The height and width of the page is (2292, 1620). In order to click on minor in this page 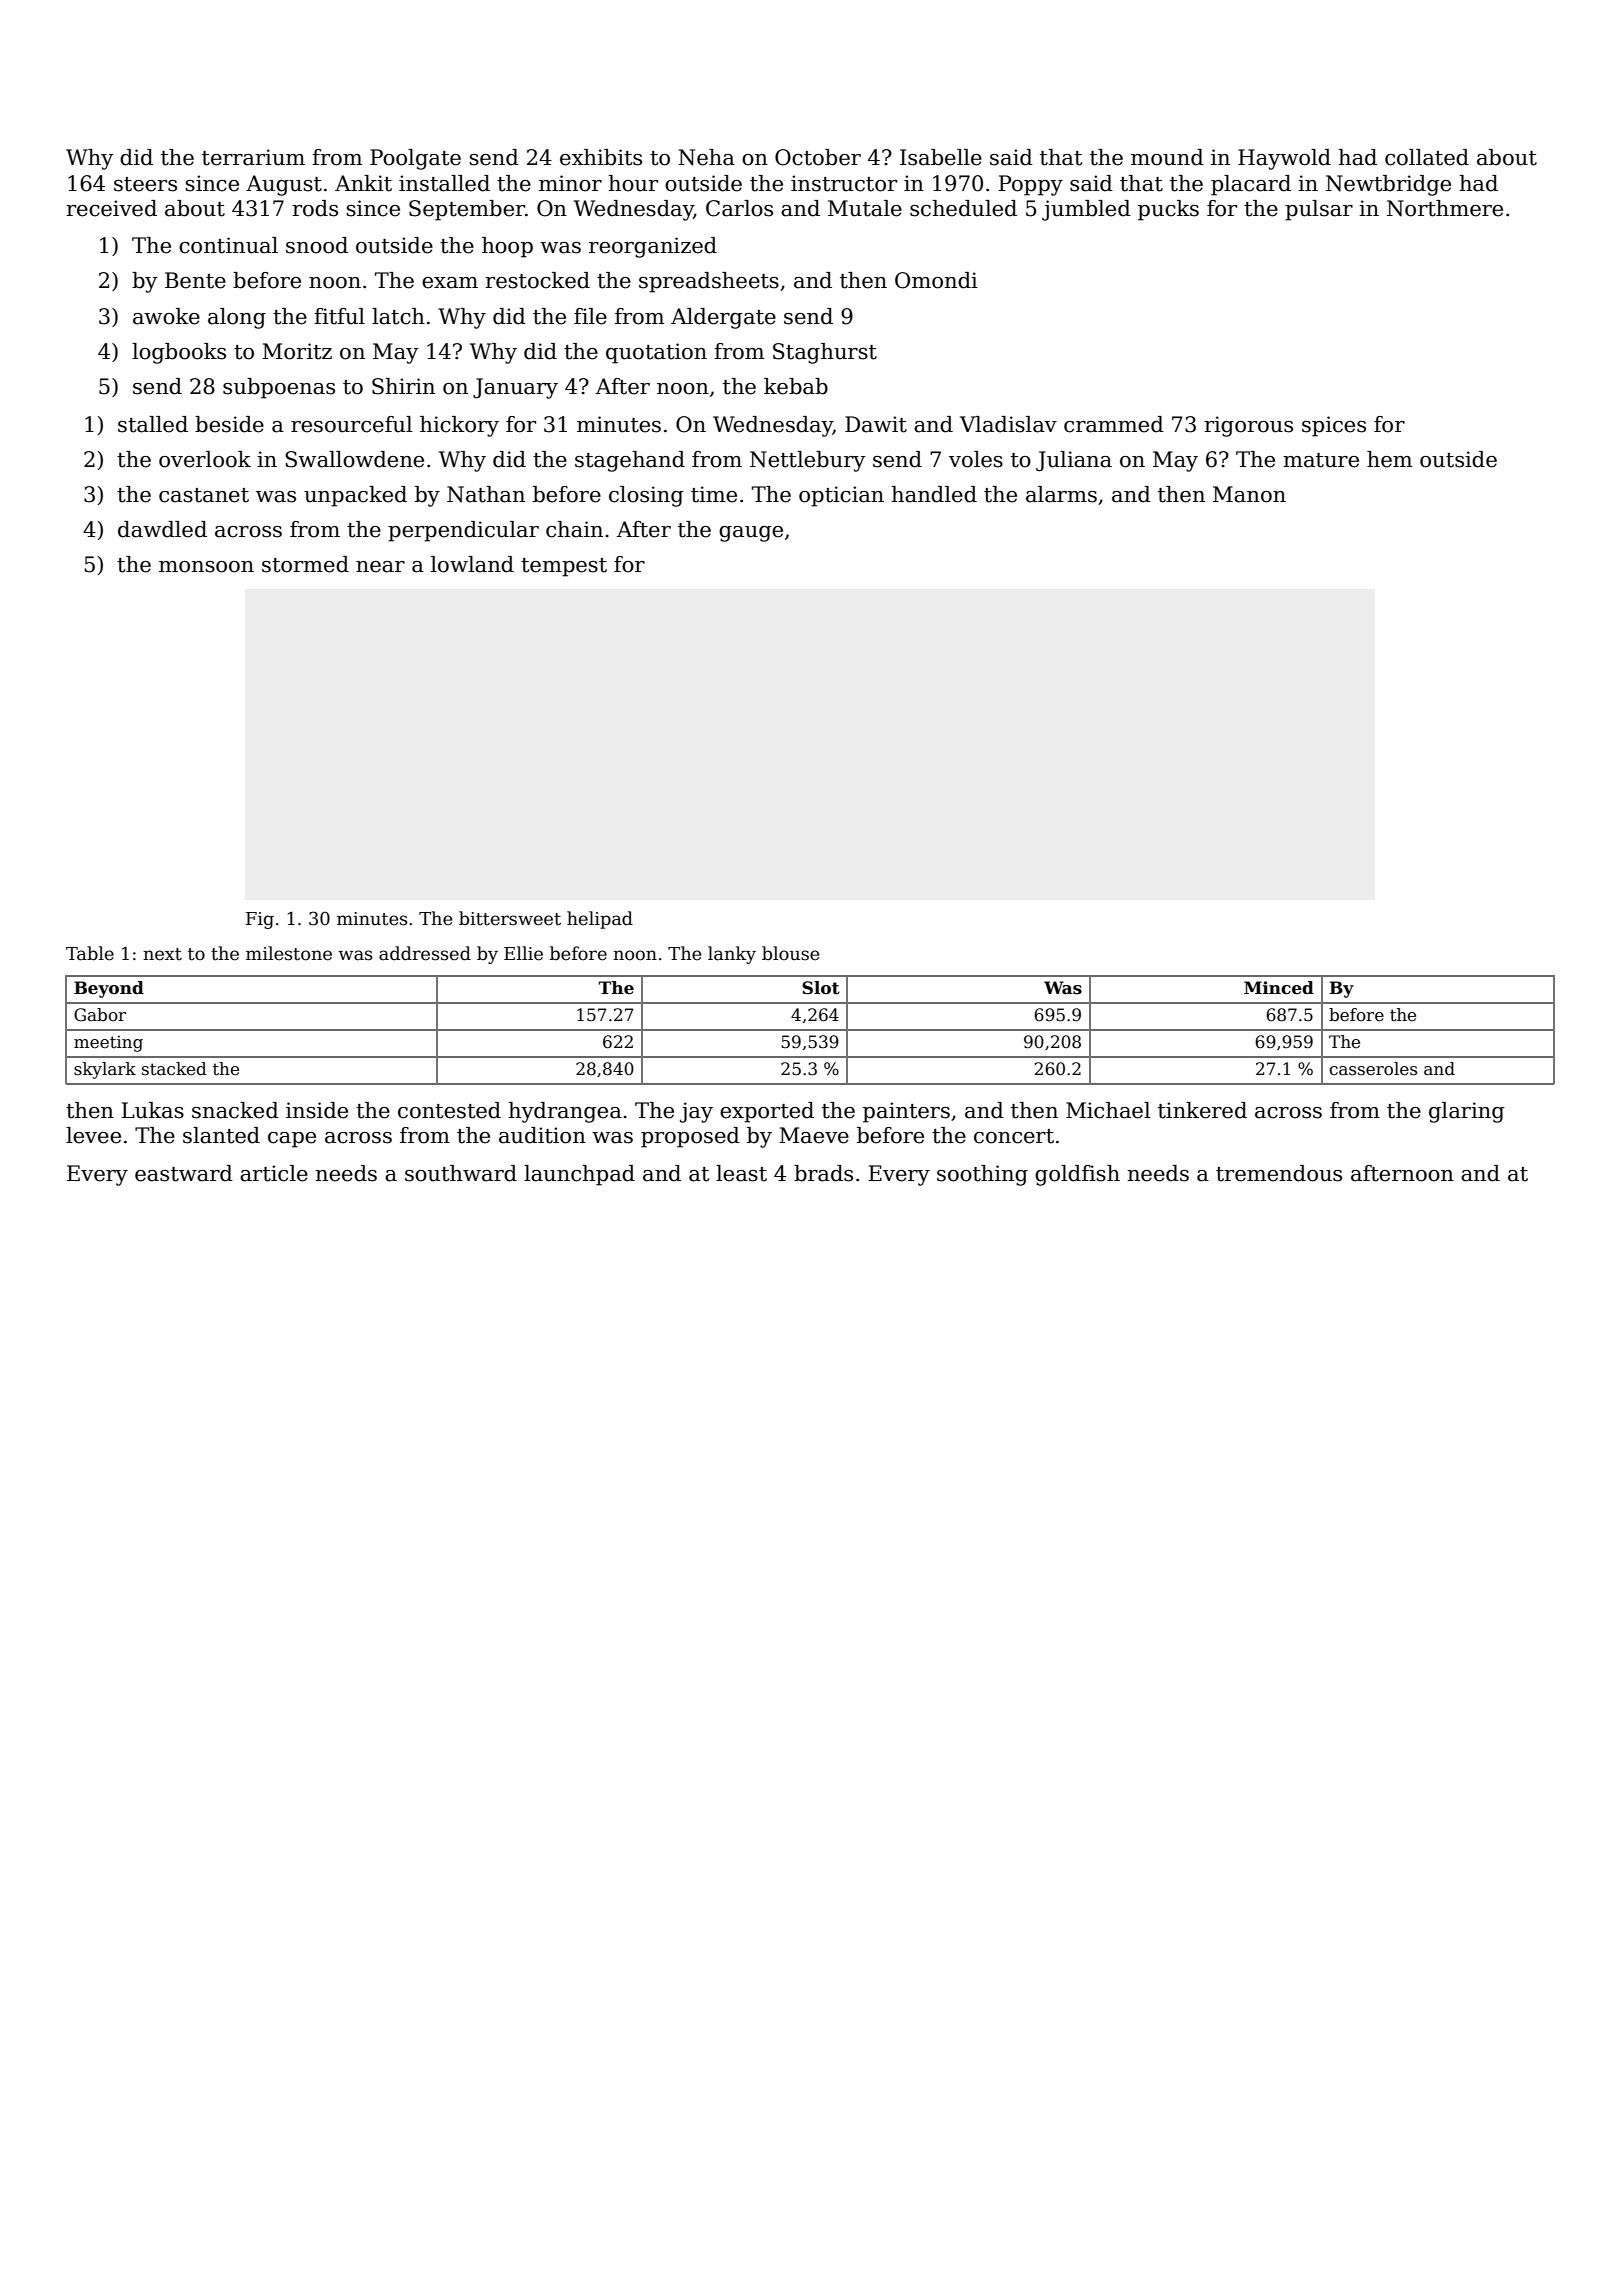, I will do `click(570, 183)`.
